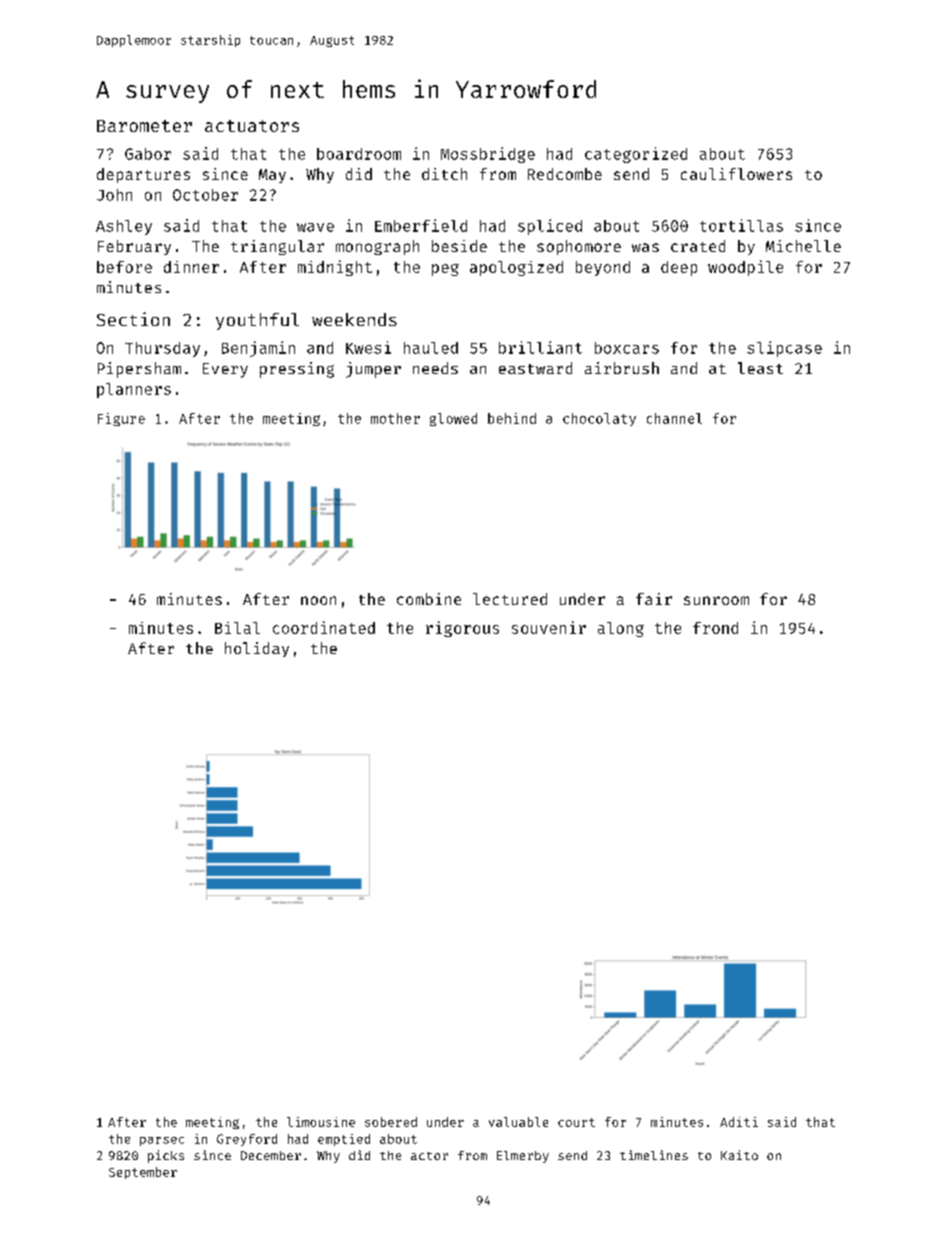 This screenshot has height=1233, width=952. I want to click on sunroom, so click(716, 600).
